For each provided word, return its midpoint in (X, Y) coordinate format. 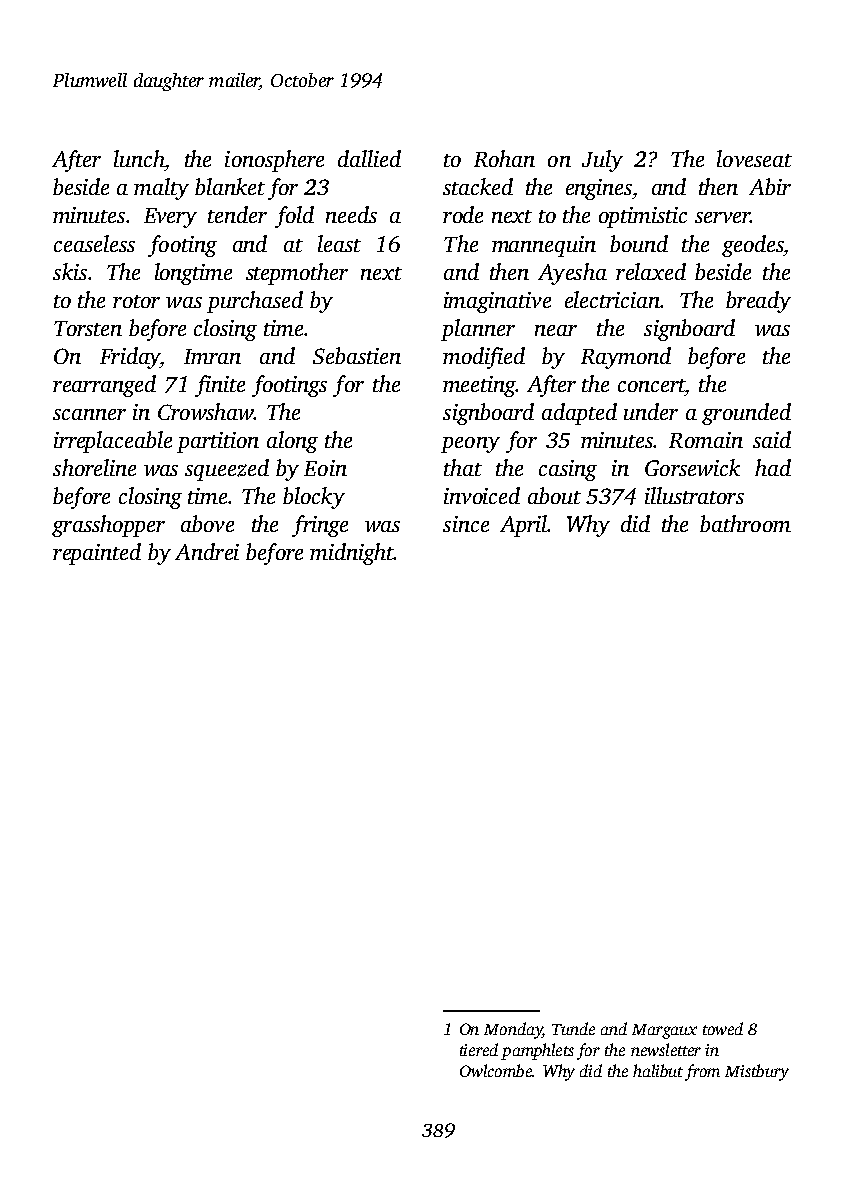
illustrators (694, 495)
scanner (89, 414)
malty (161, 189)
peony (470, 445)
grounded (746, 414)
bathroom (745, 523)
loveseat (754, 158)
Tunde (573, 1028)
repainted (97, 554)
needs (351, 214)
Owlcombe (496, 1070)
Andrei (207, 551)
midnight (352, 554)
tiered (479, 1049)
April (524, 526)
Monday (513, 1030)
